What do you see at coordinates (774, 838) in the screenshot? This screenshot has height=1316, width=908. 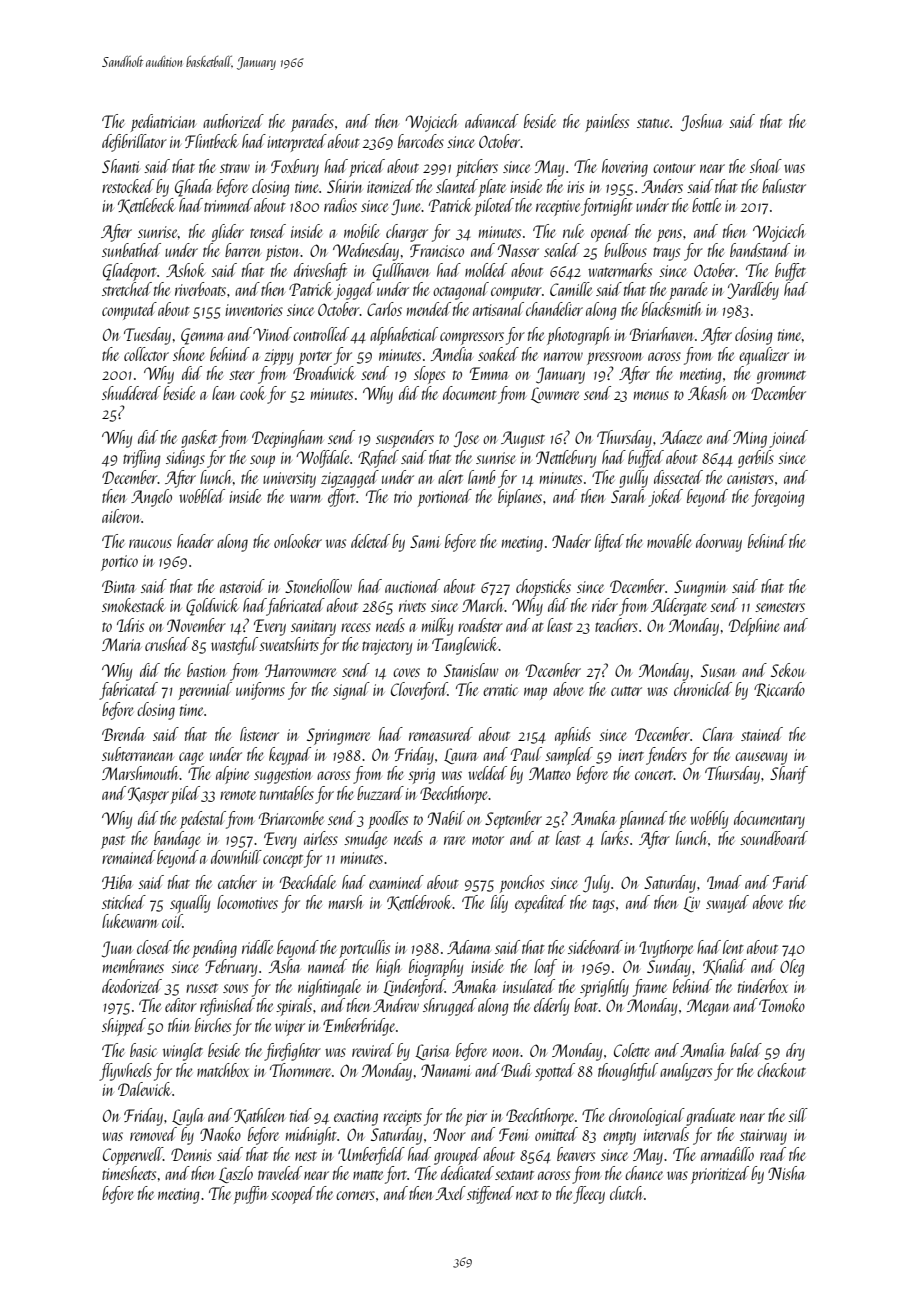 I see `soundboard` at bounding box center [774, 838].
